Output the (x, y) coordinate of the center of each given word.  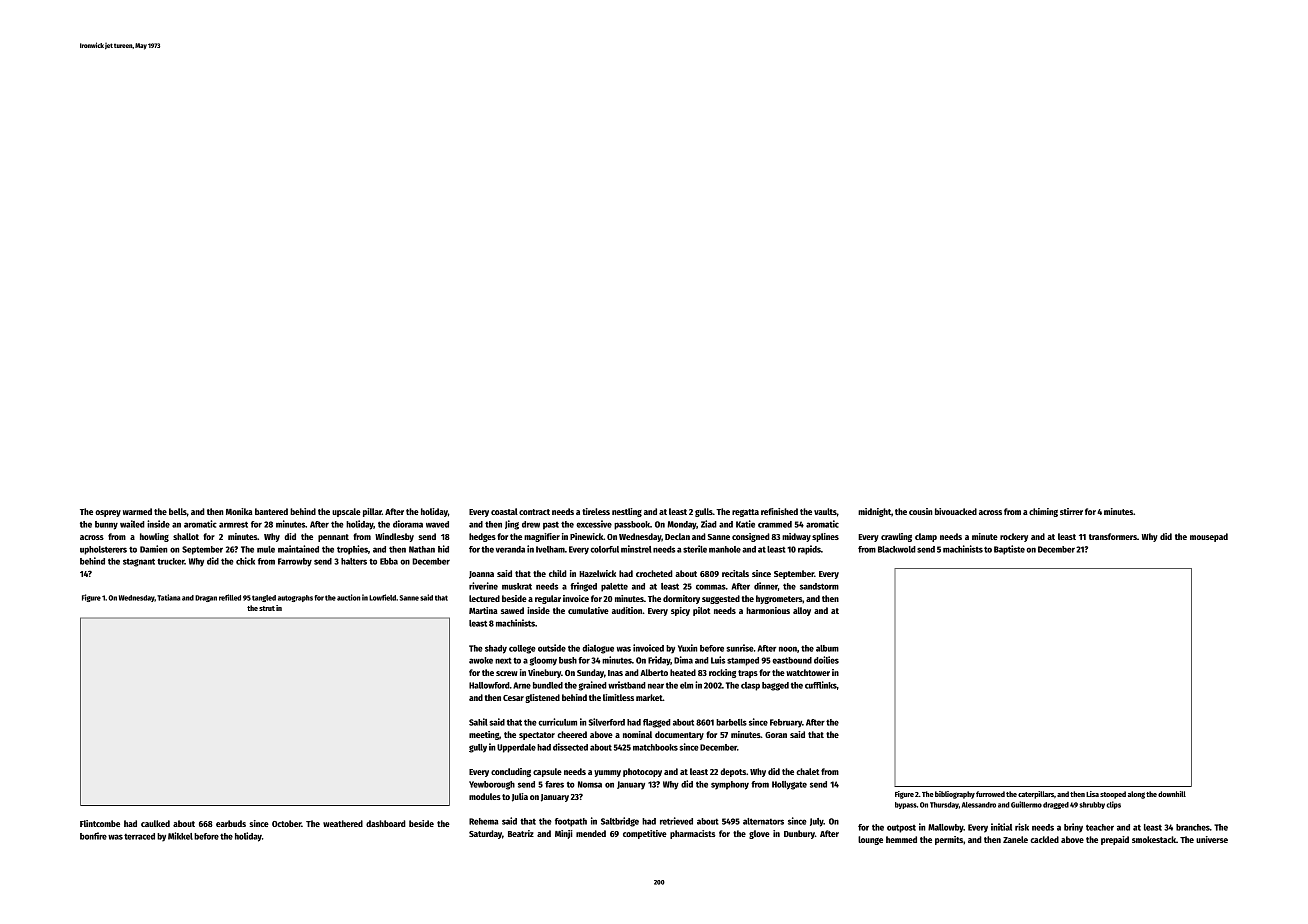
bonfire (93, 836)
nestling (627, 512)
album (827, 648)
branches (1193, 827)
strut (267, 608)
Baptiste (1009, 550)
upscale (346, 512)
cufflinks (821, 685)
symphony (730, 785)
